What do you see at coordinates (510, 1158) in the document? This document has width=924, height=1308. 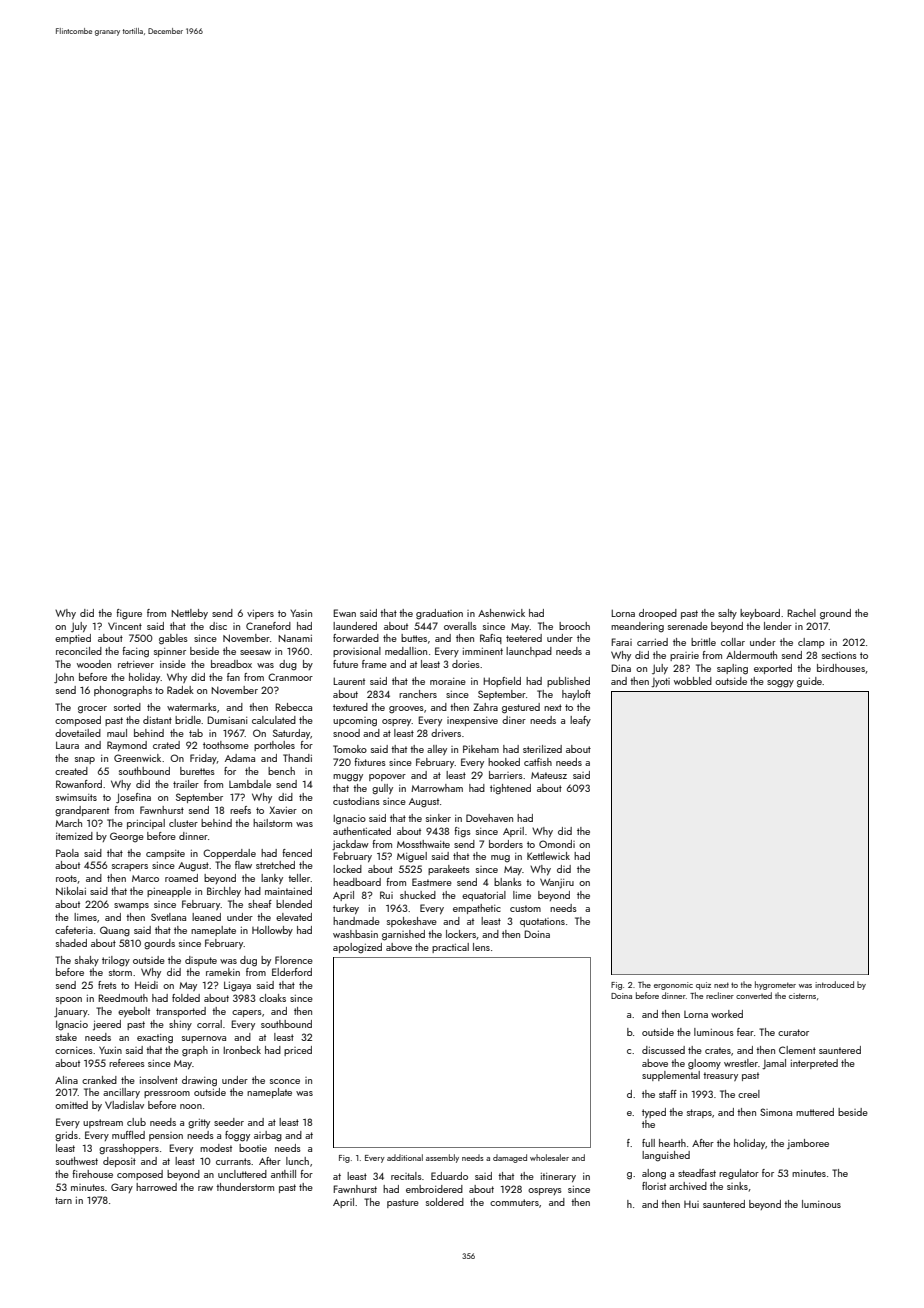 I see `damaged` at bounding box center [510, 1158].
